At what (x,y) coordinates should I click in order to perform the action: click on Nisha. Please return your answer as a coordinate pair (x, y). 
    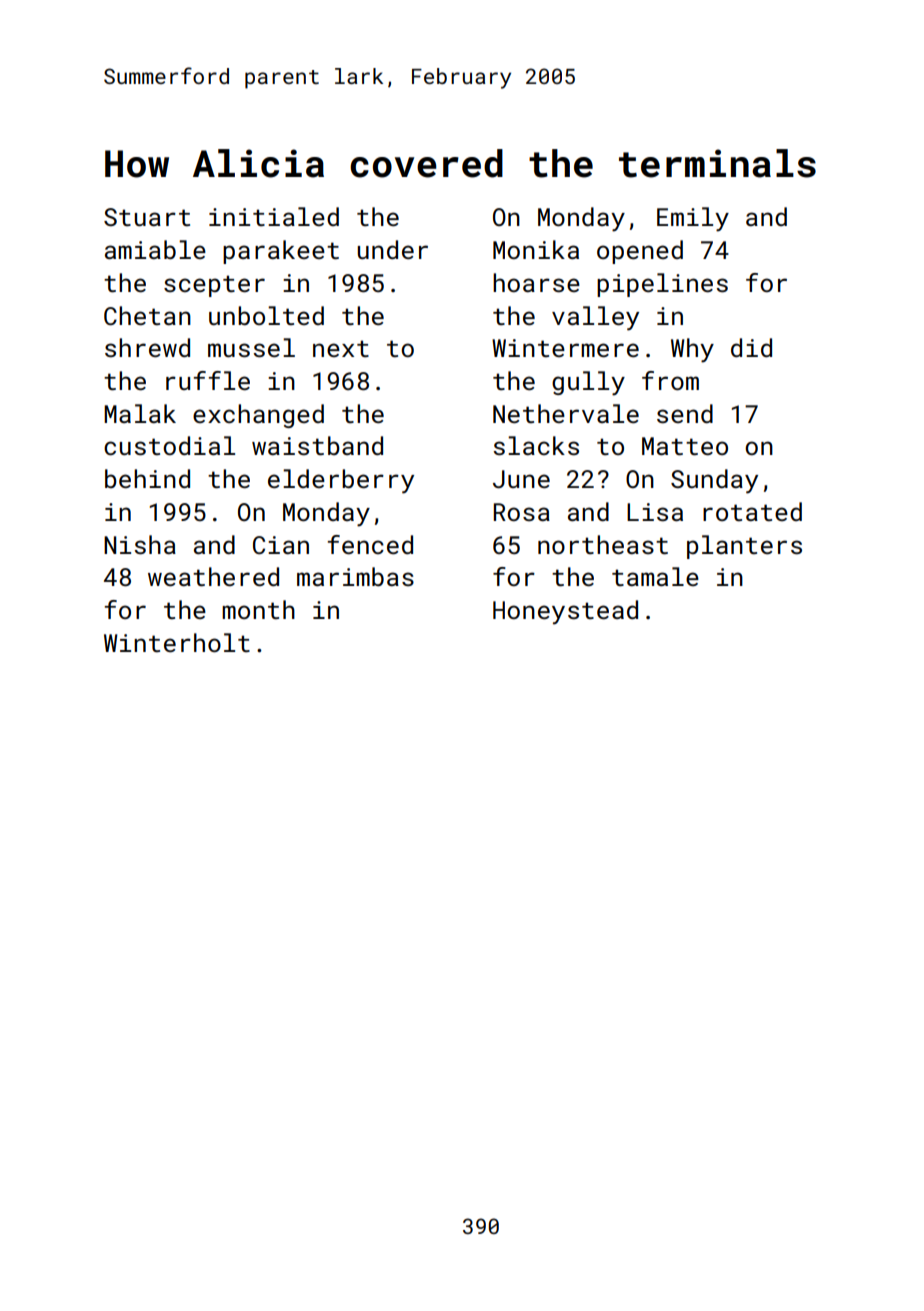
    Looking at the image, I should click on (140, 544).
